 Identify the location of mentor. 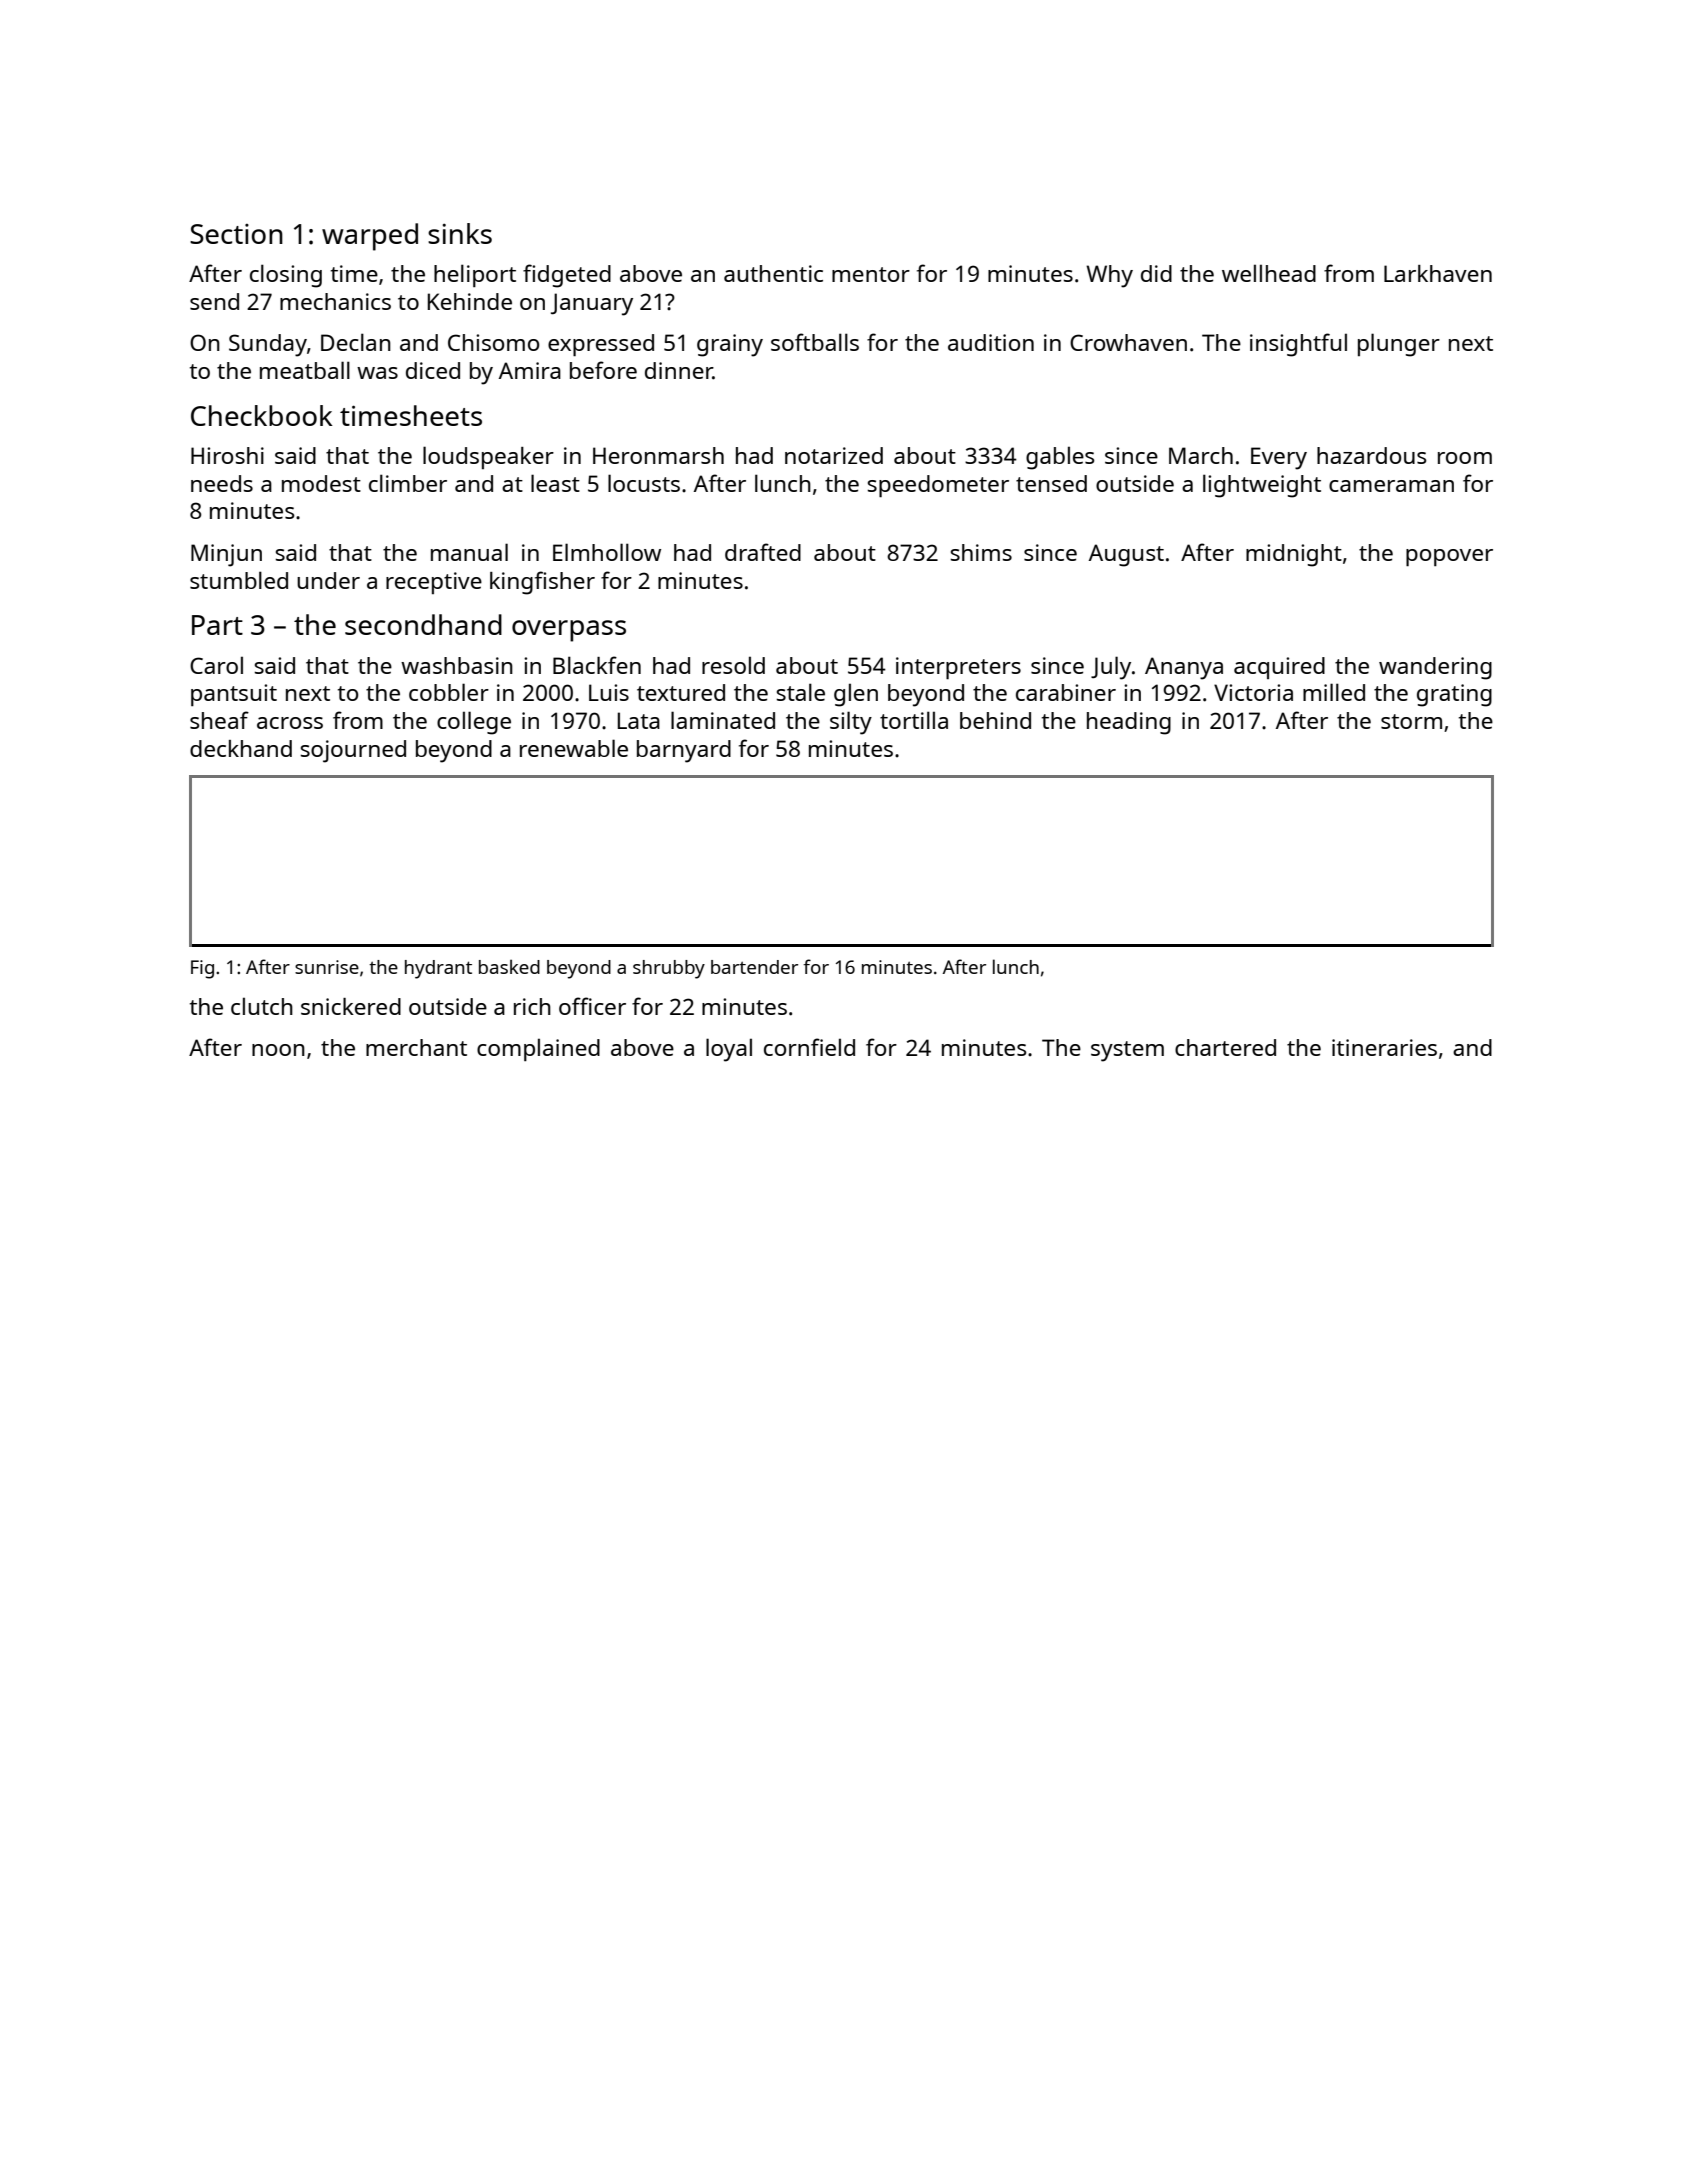
(871, 274).
